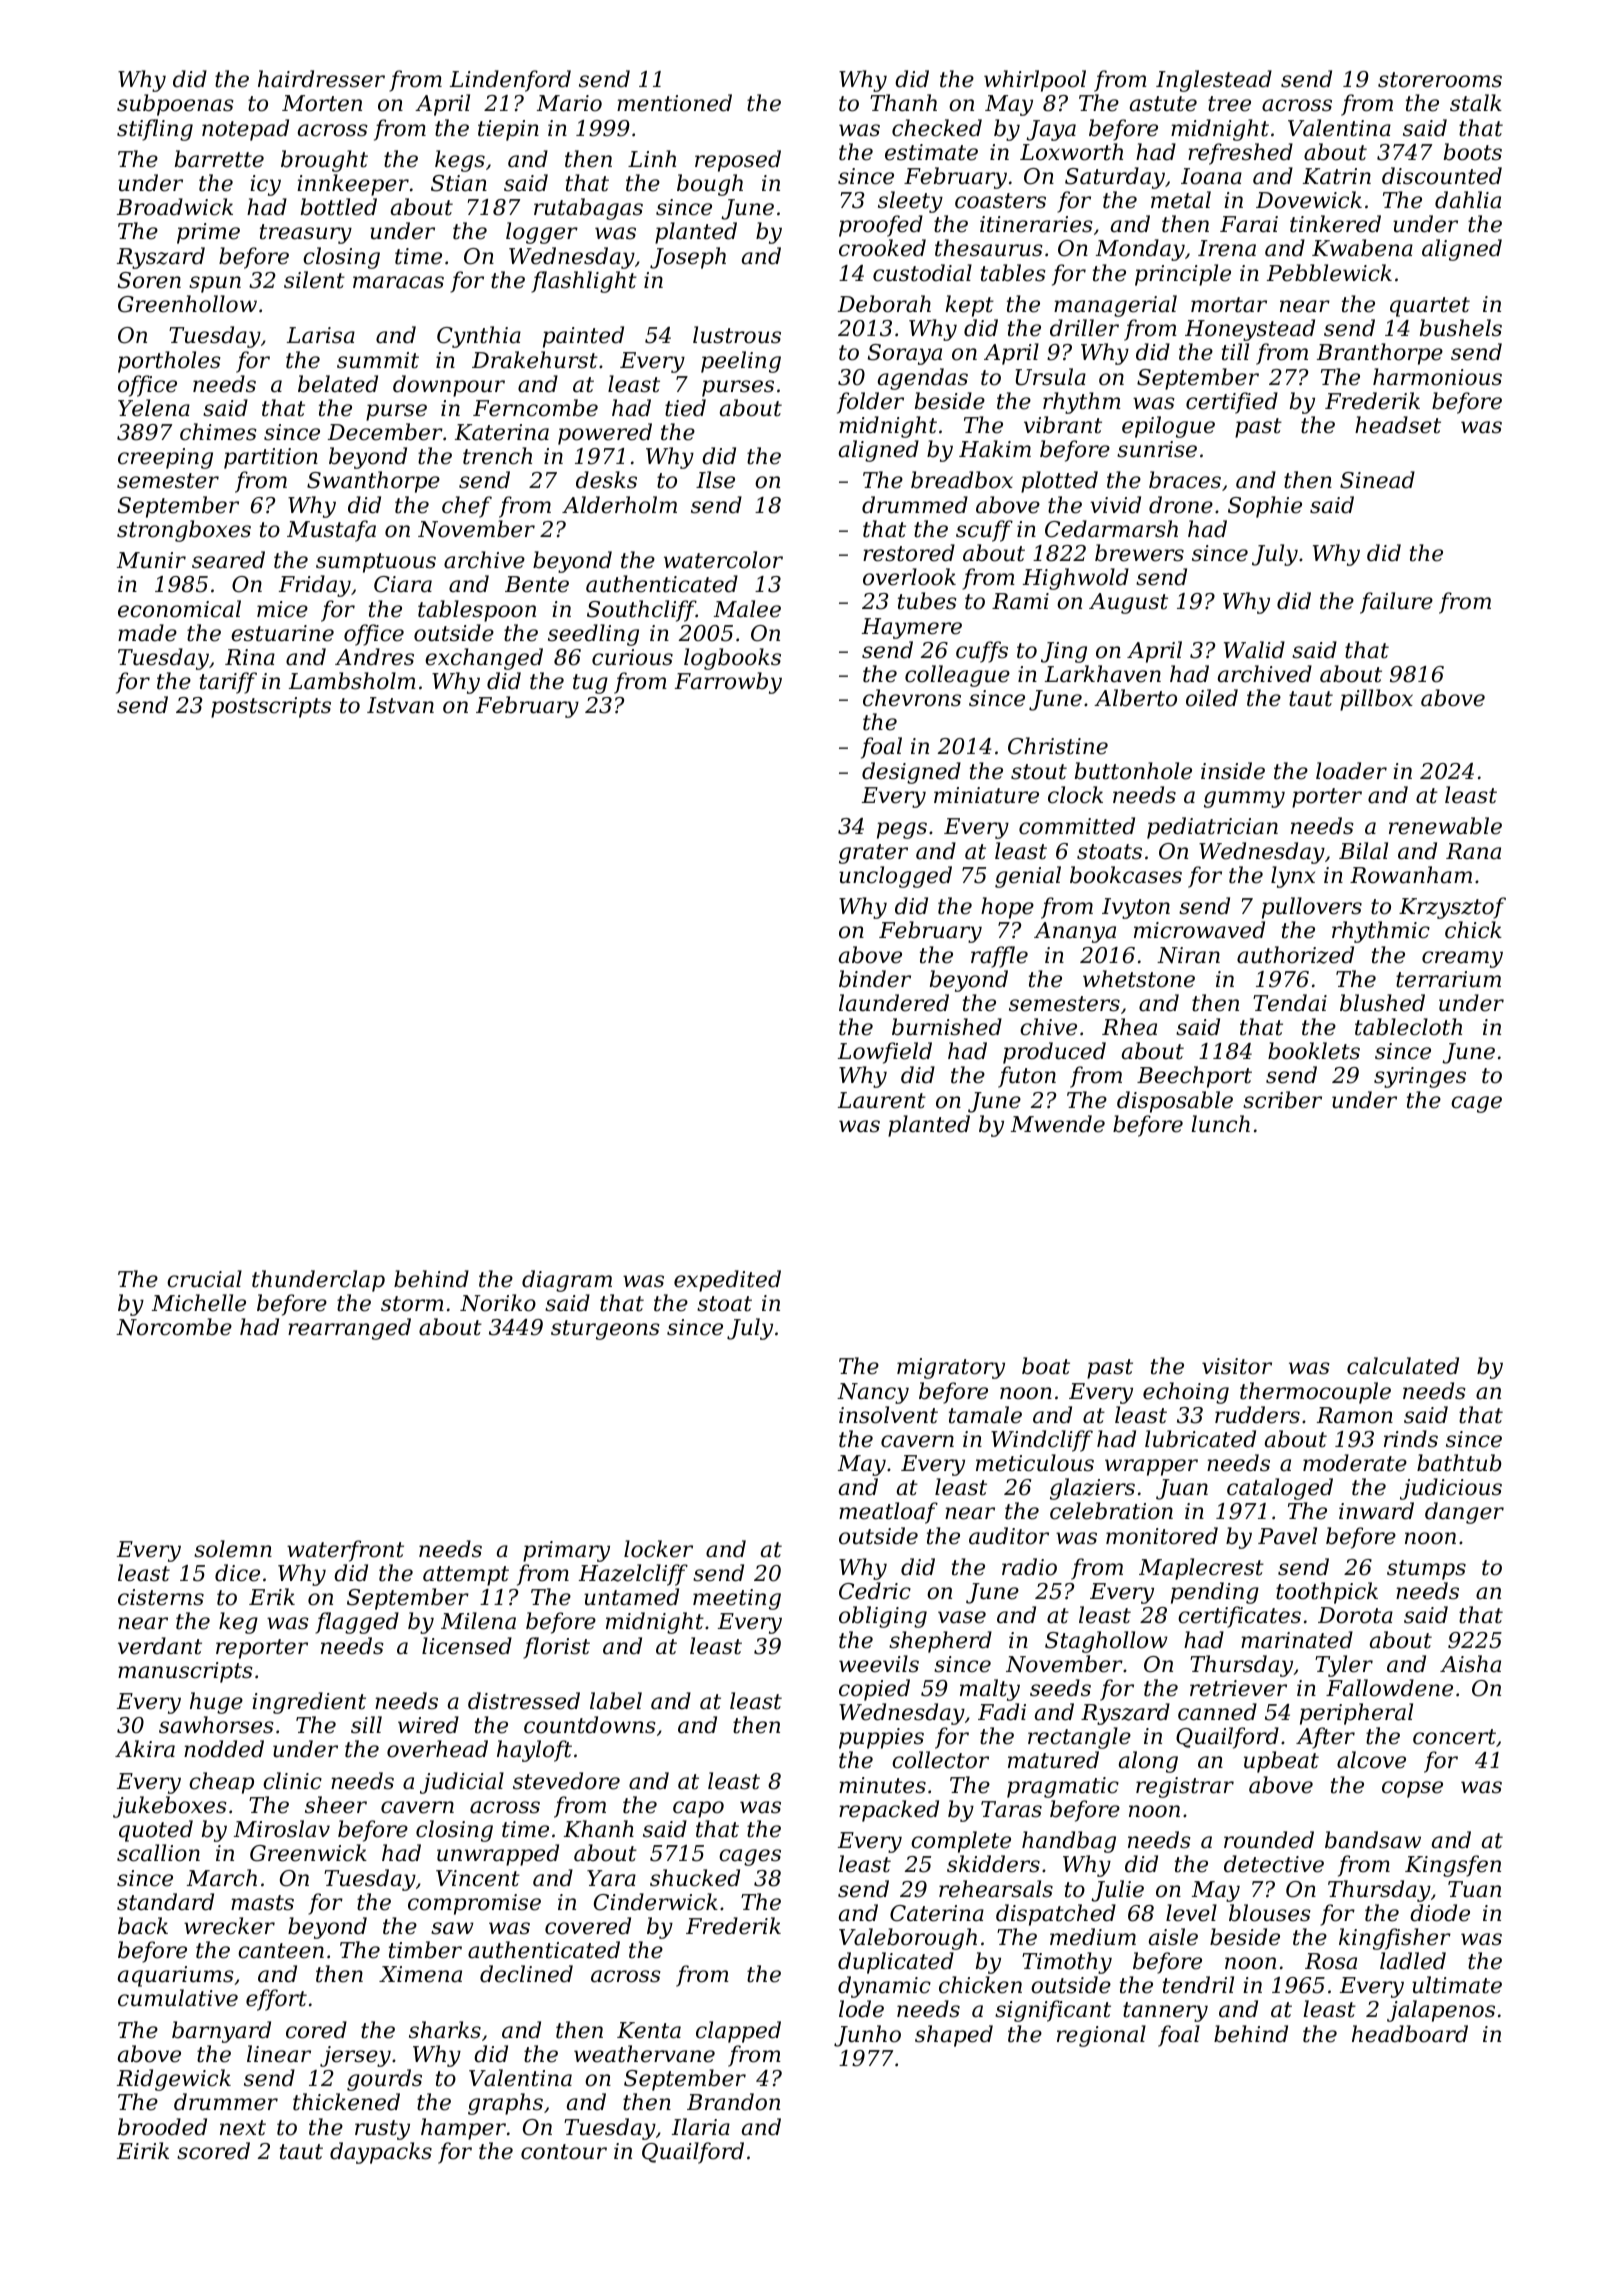 This page has height=2292, width=1620. I want to click on Laurent, so click(882, 1100).
